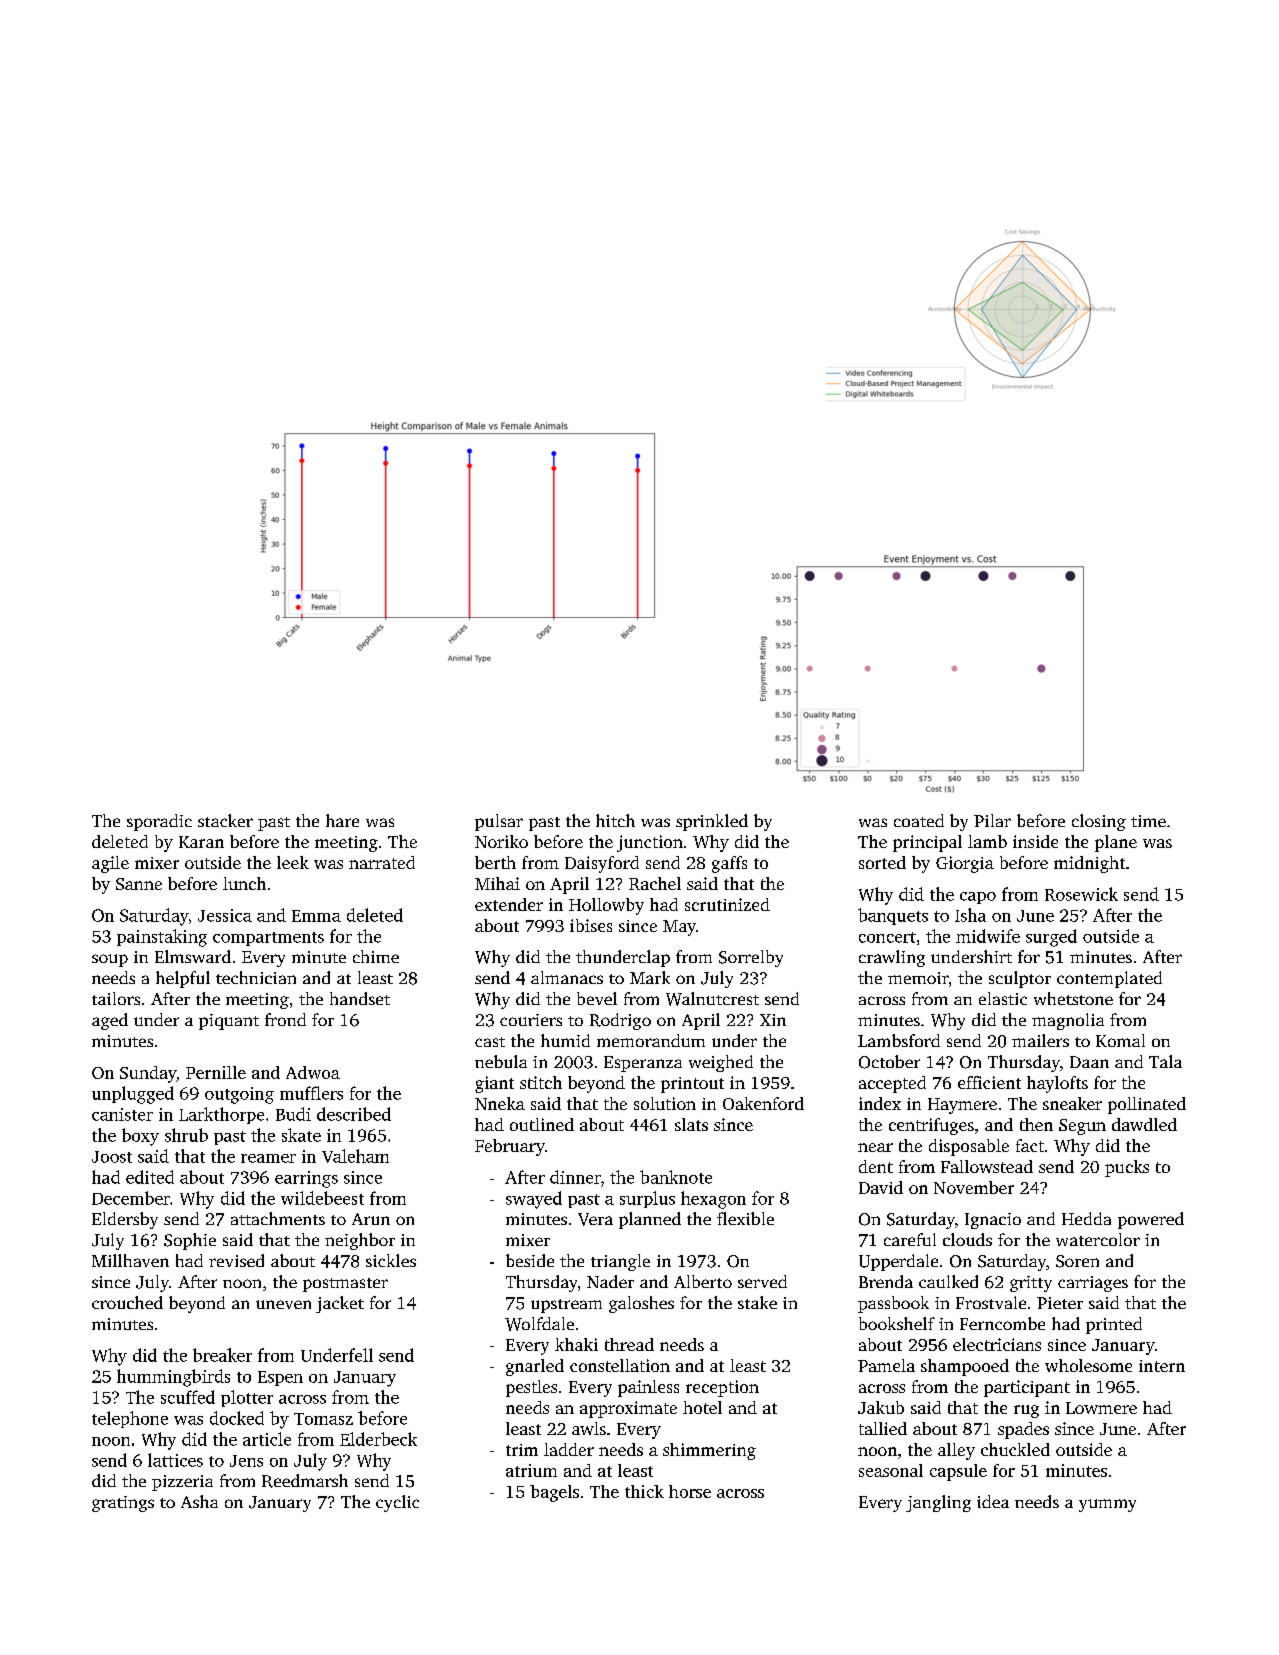 This screenshot has height=1655, width=1279. Describe the element at coordinates (992, 820) in the screenshot. I see `Pilar` at that location.
